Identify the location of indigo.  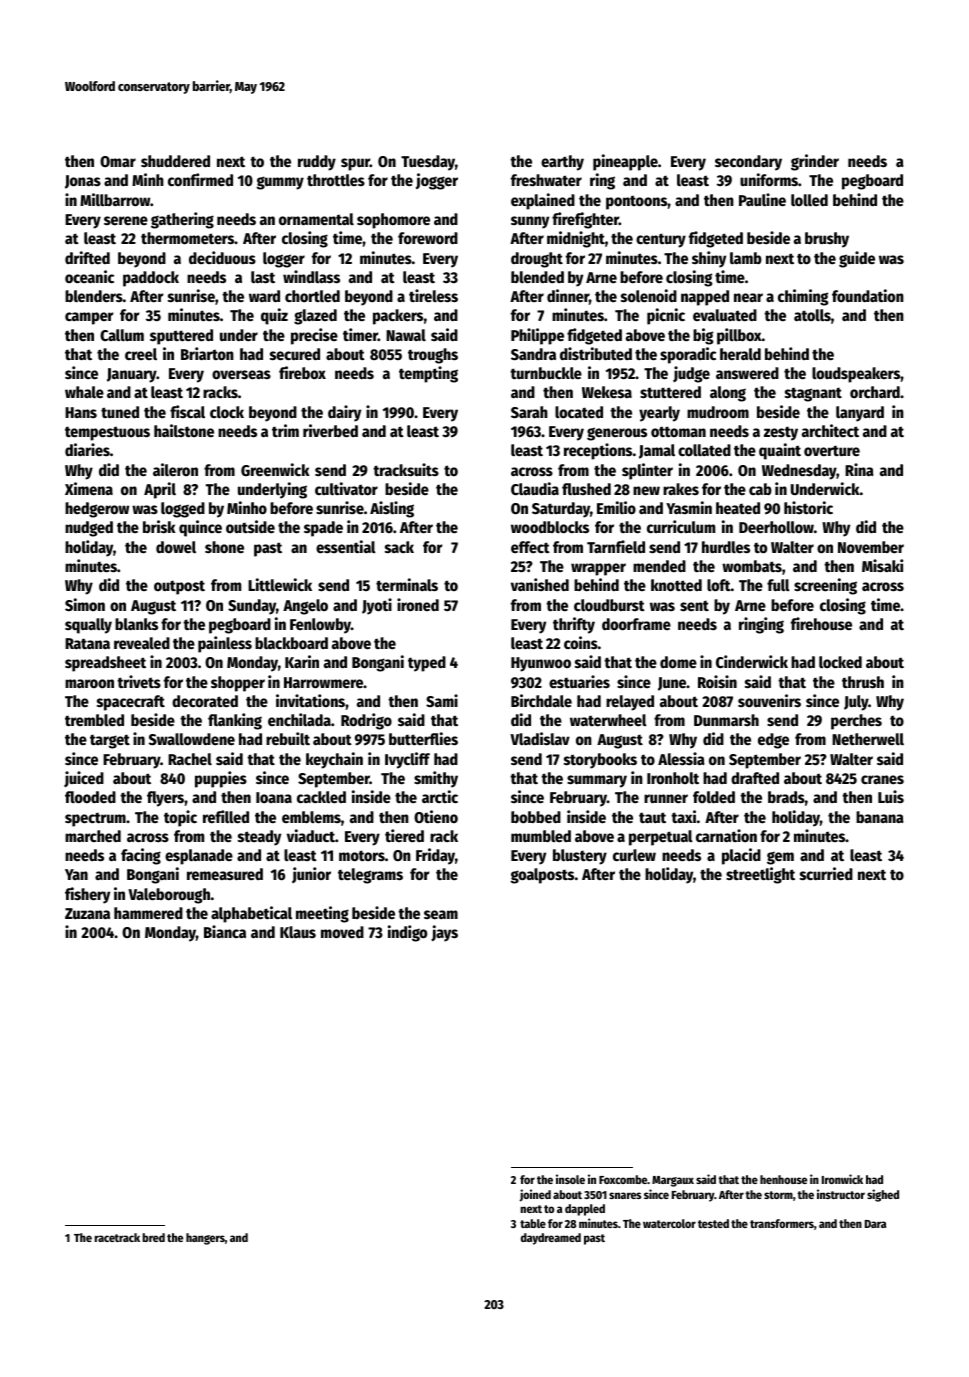
(407, 933).
